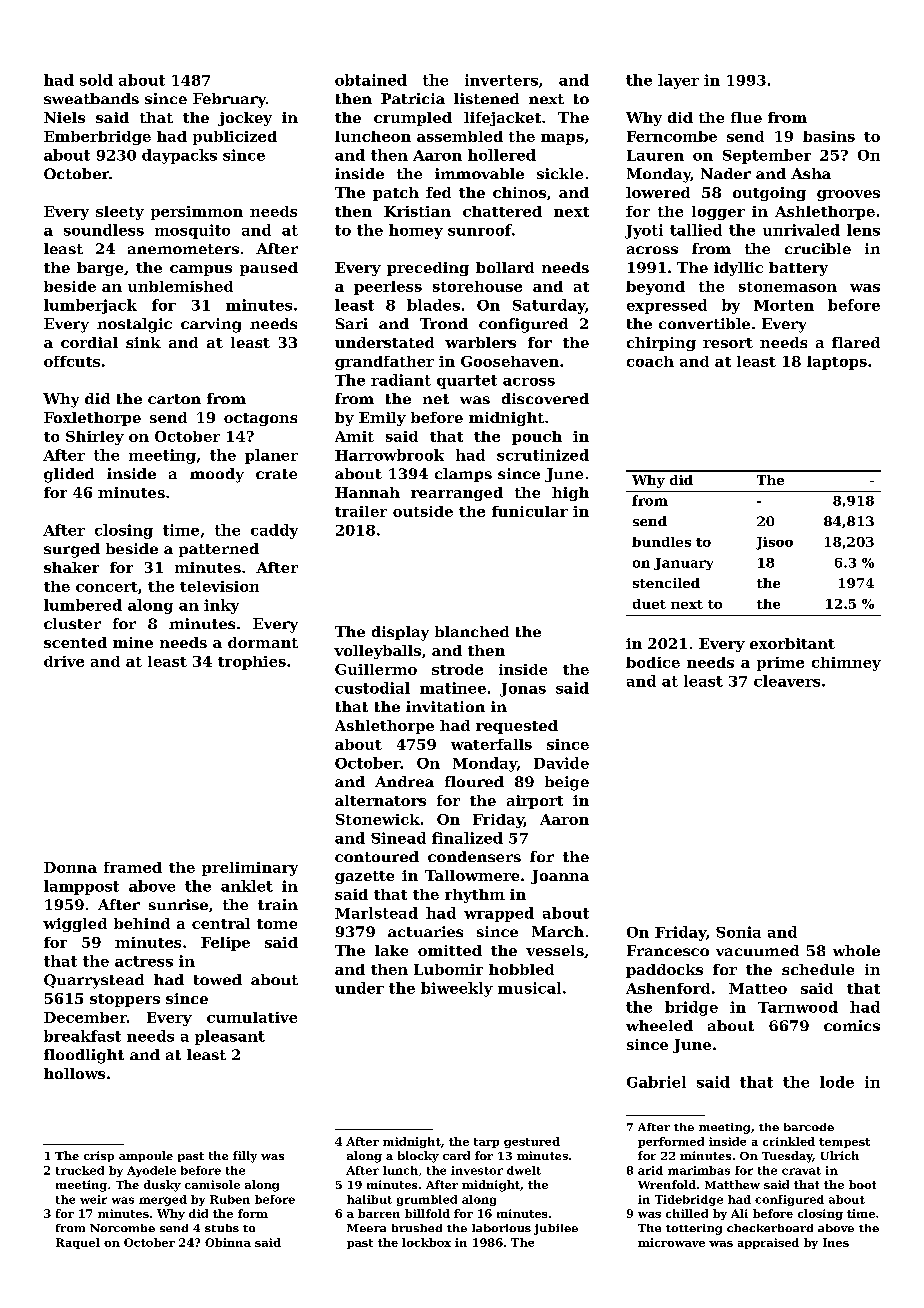 Image resolution: width=924 pixels, height=1308 pixels. What do you see at coordinates (661, 344) in the screenshot?
I see `chirping` at bounding box center [661, 344].
